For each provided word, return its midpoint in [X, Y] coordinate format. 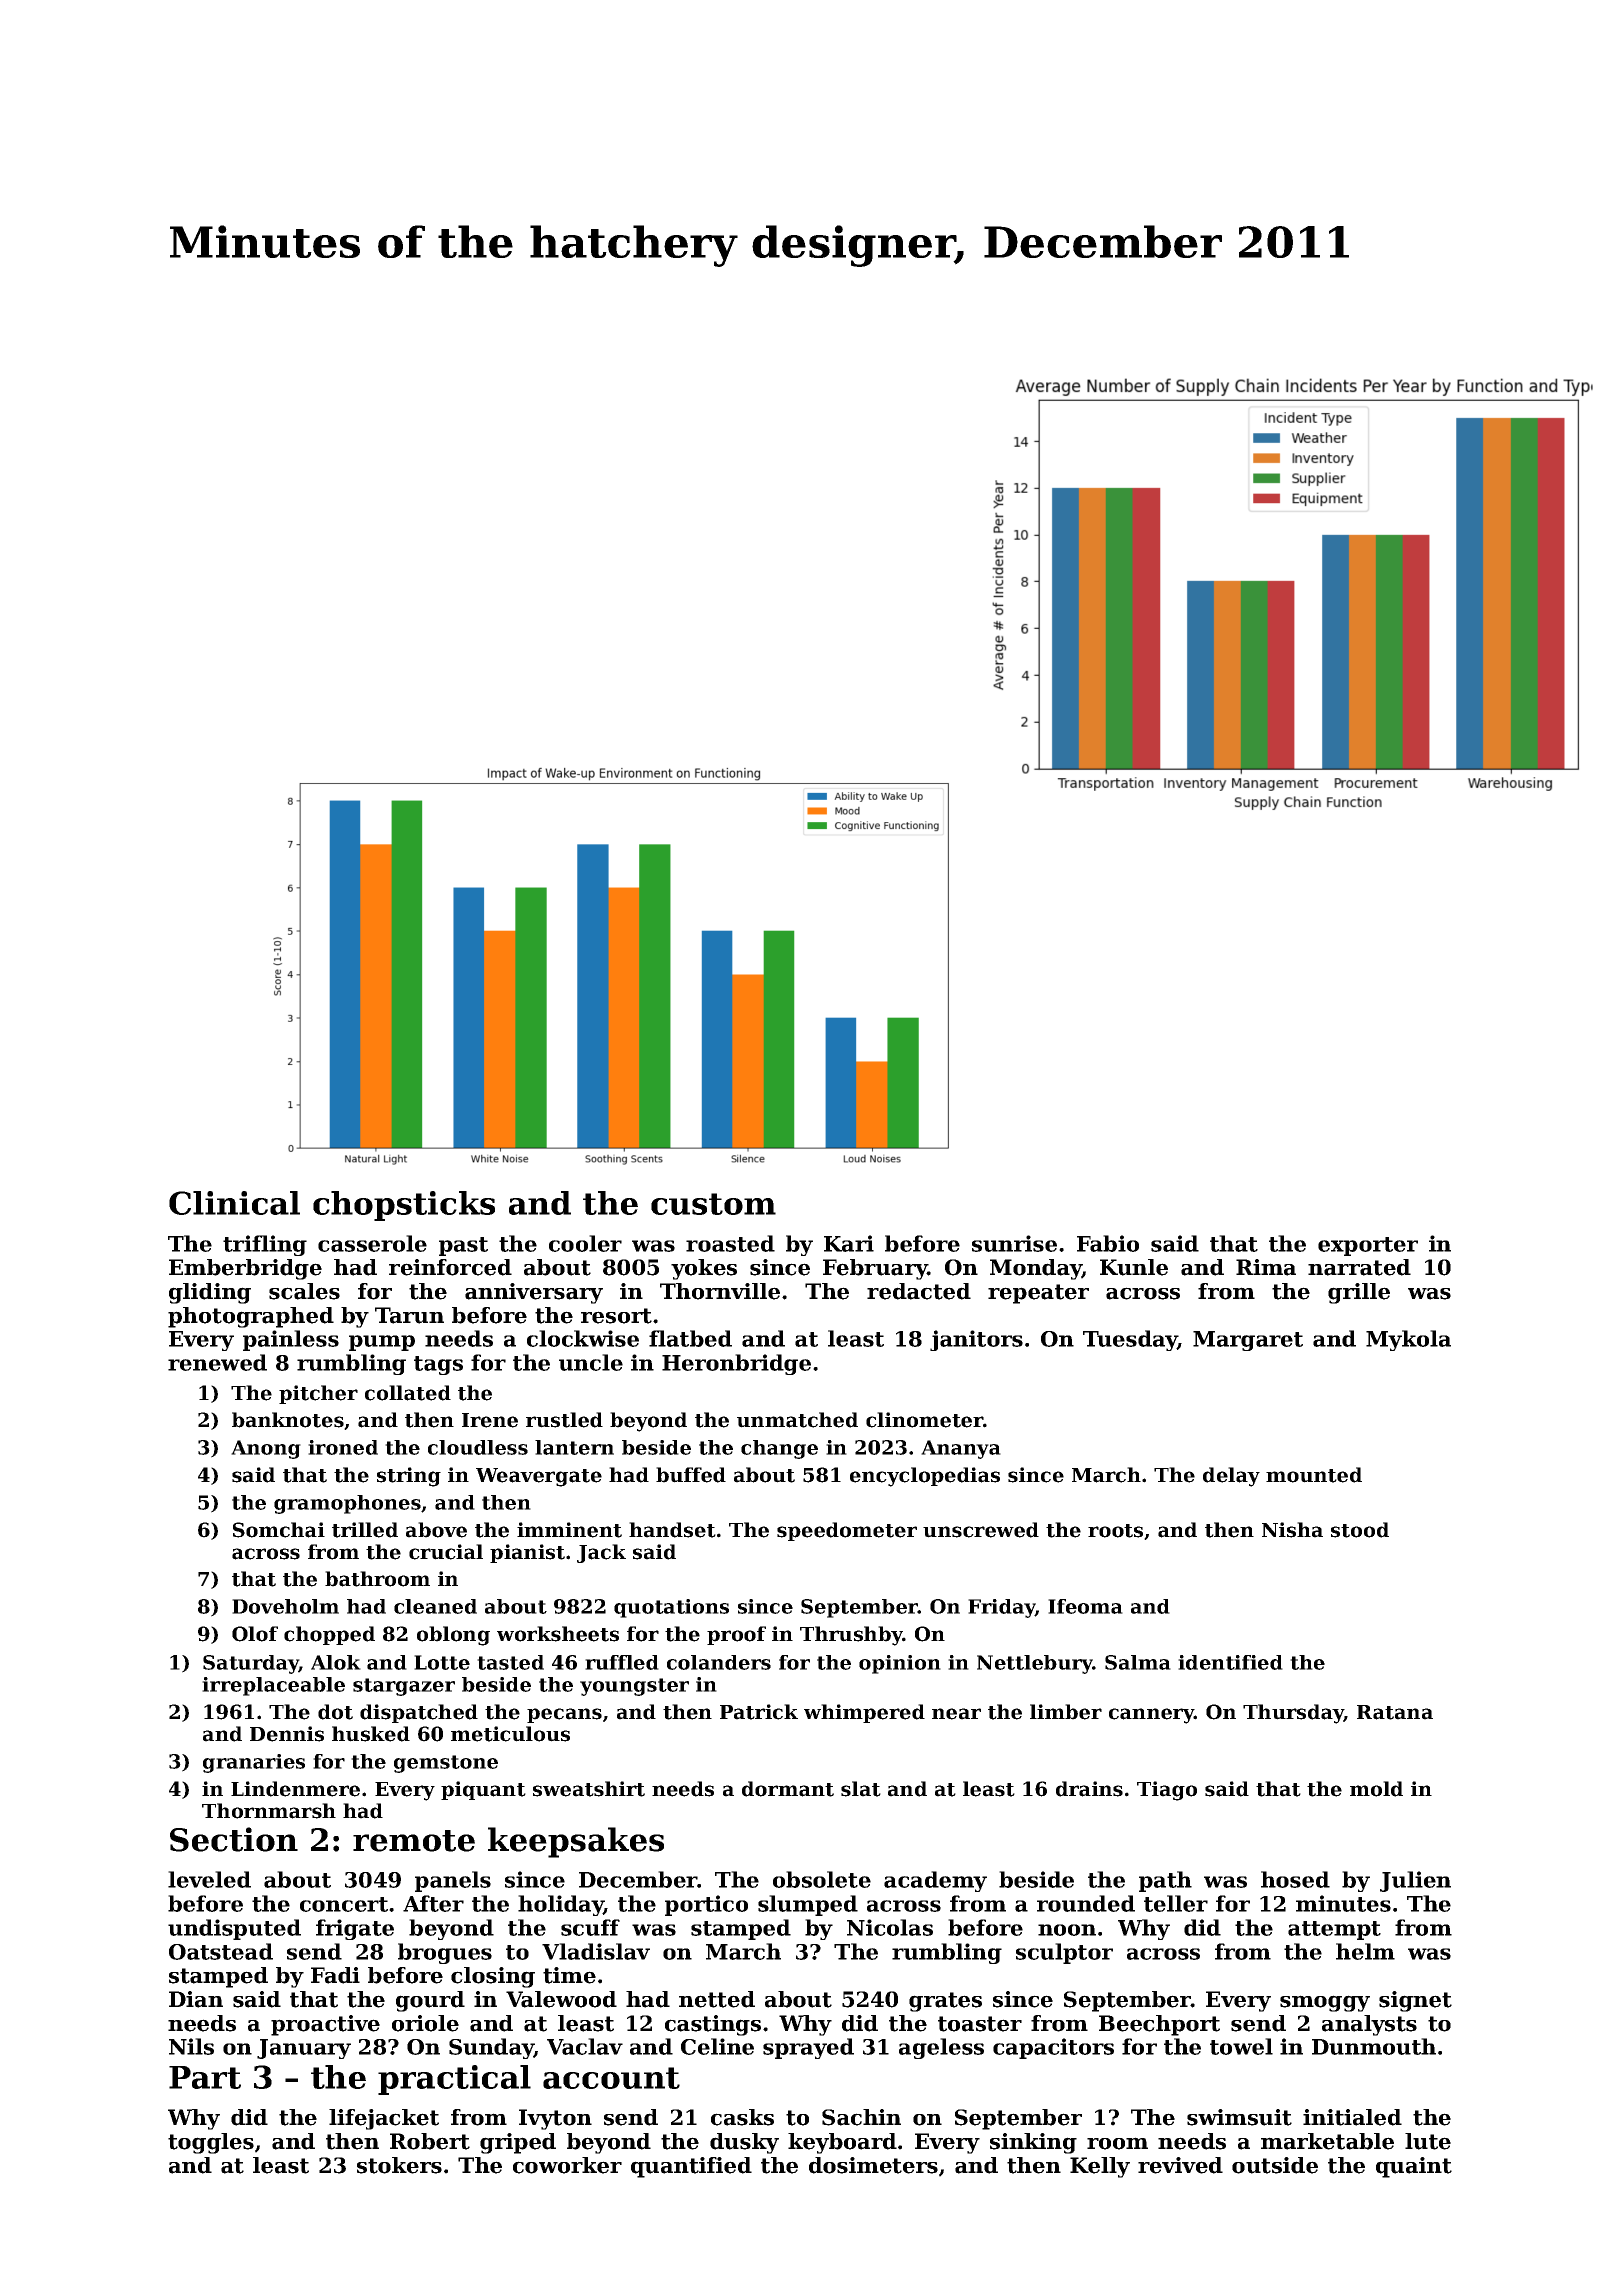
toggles [211, 2143]
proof [736, 1635]
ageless [941, 2048]
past [463, 1246]
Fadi [335, 1975]
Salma [1138, 1662]
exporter [1368, 1246]
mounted [1314, 1475]
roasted [730, 1243]
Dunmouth [1374, 2046]
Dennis [287, 1734]
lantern [574, 1447]
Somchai [279, 1530]
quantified [691, 2167]
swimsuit [1239, 2117]
